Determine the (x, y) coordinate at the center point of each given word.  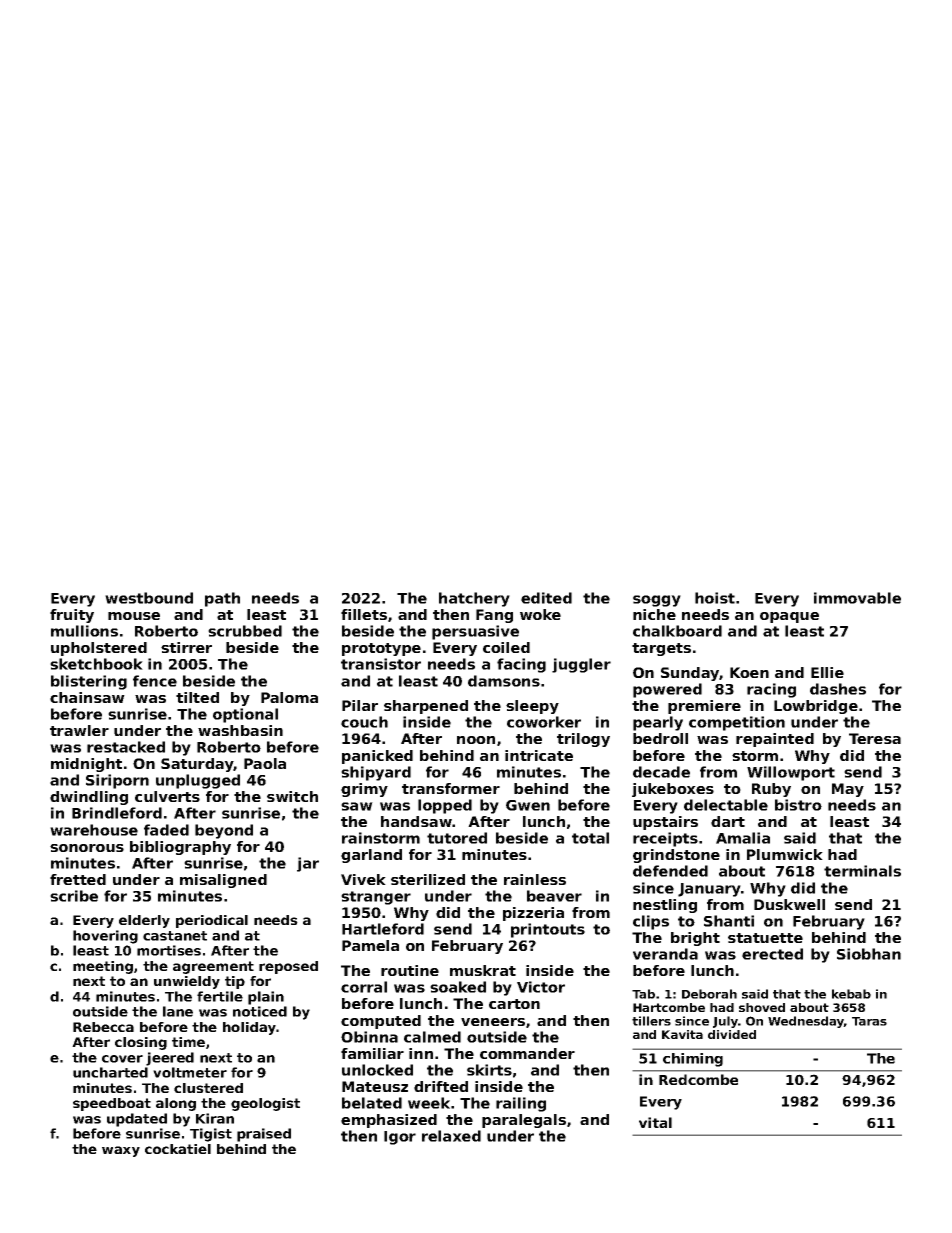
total (590, 838)
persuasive (475, 632)
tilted (197, 697)
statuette (765, 938)
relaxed (451, 1136)
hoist (715, 598)
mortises (169, 950)
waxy (121, 1151)
